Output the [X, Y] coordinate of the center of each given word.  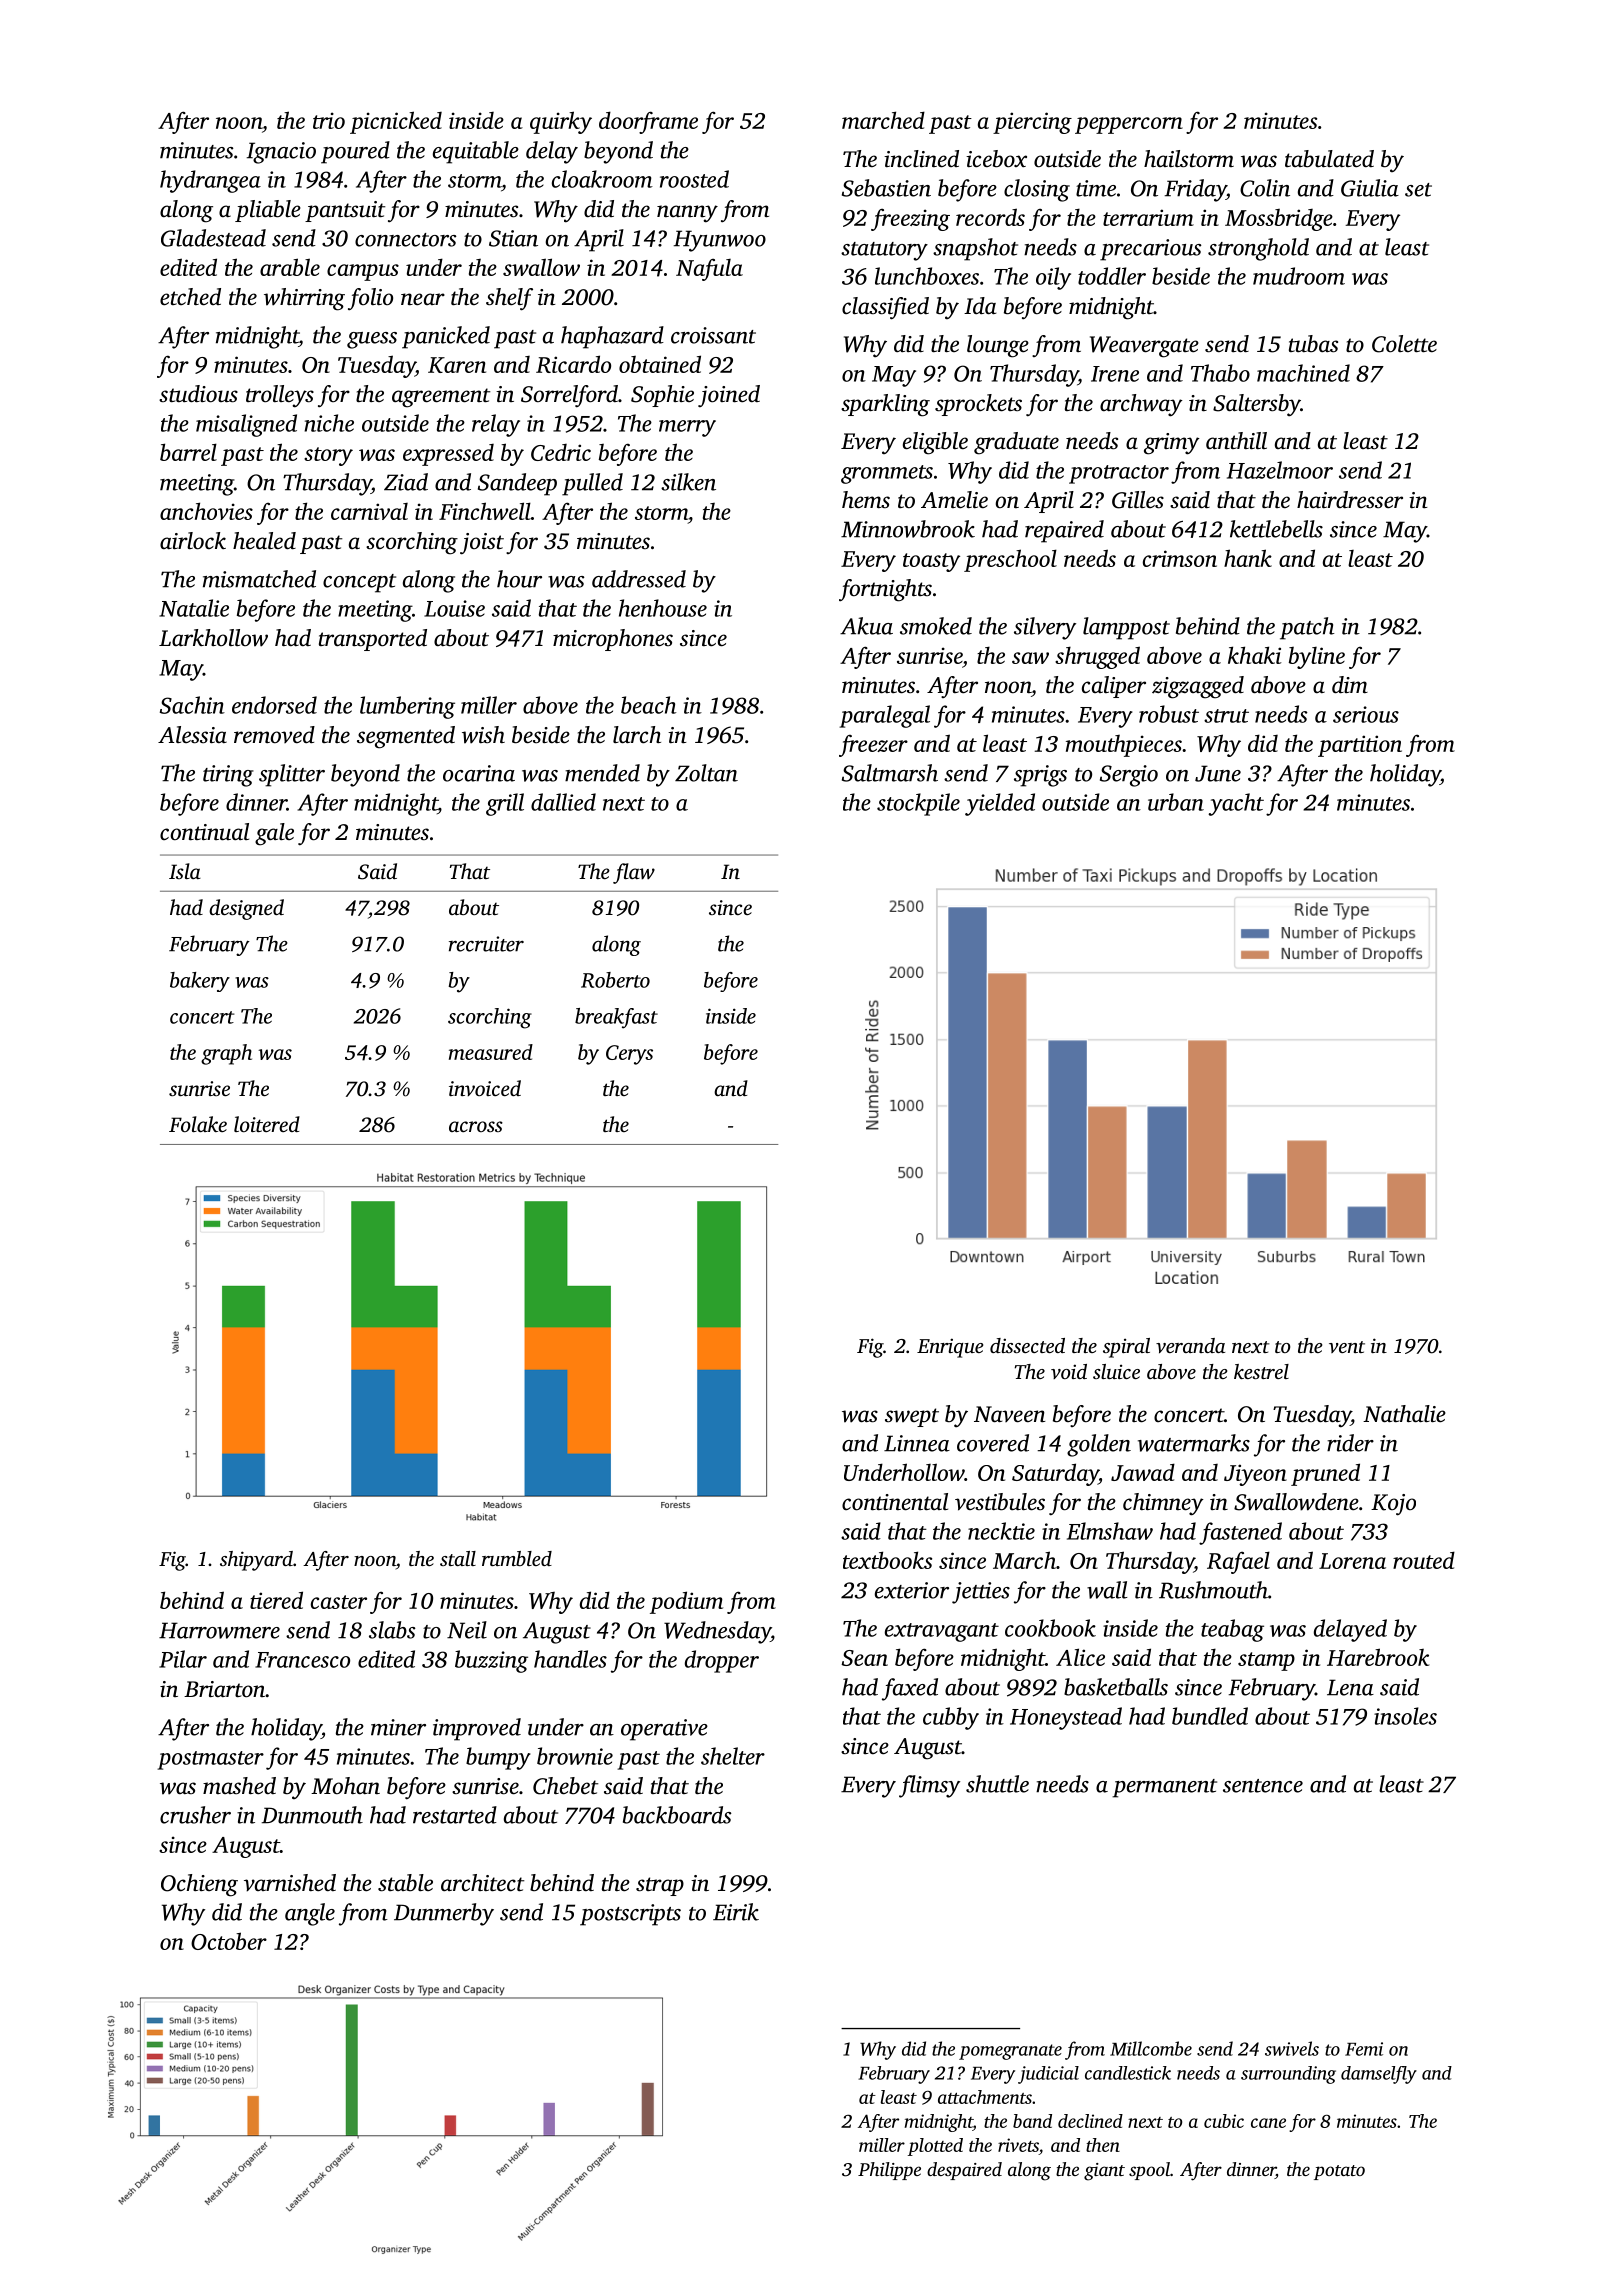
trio [329, 120]
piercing [1032, 123]
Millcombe [1151, 2048]
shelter [733, 1756]
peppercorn [1129, 125]
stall [458, 1558]
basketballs [1116, 1687]
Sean [864, 1658]
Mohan [345, 1786]
